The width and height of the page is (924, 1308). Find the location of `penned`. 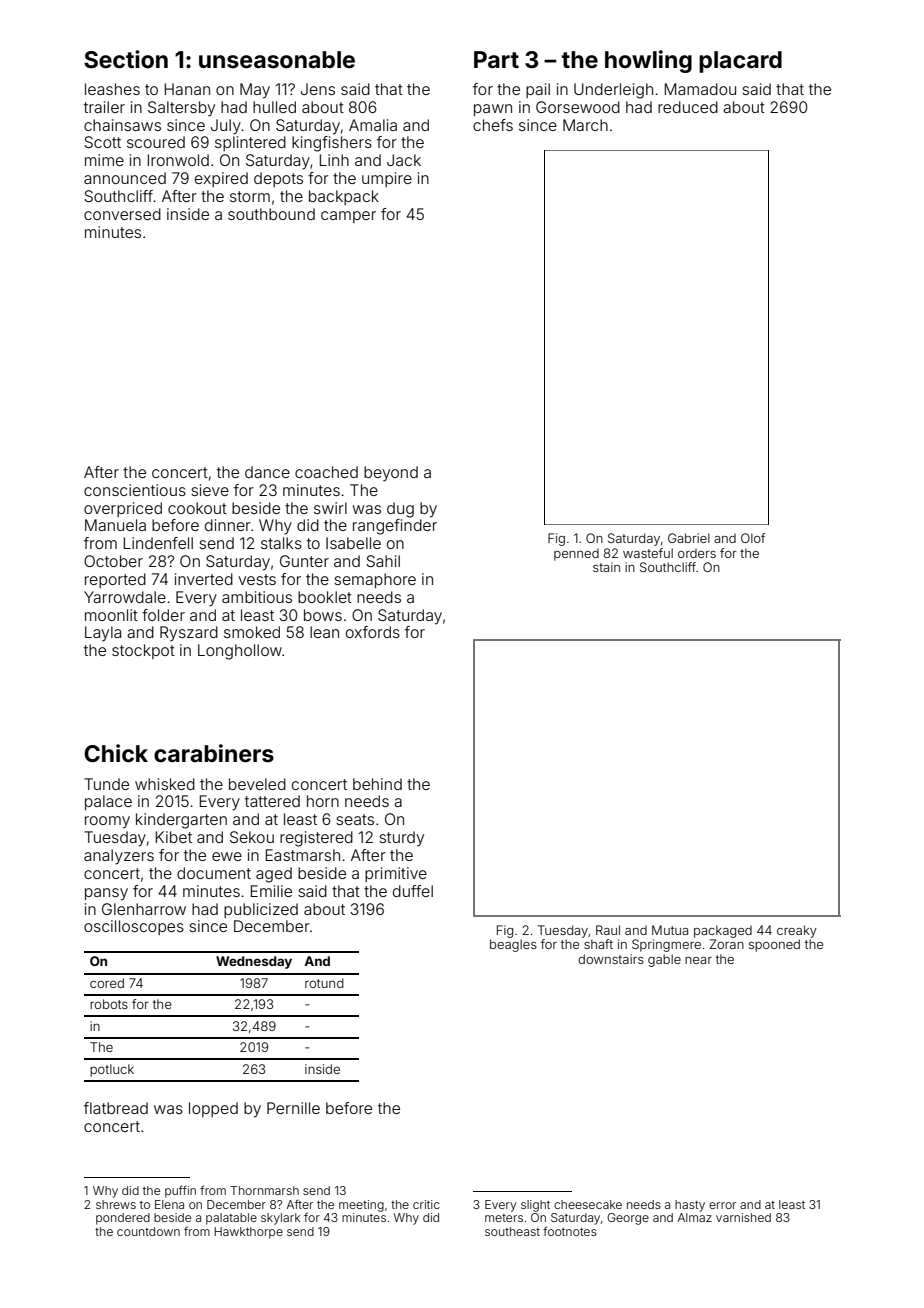

penned is located at coordinates (576, 555).
